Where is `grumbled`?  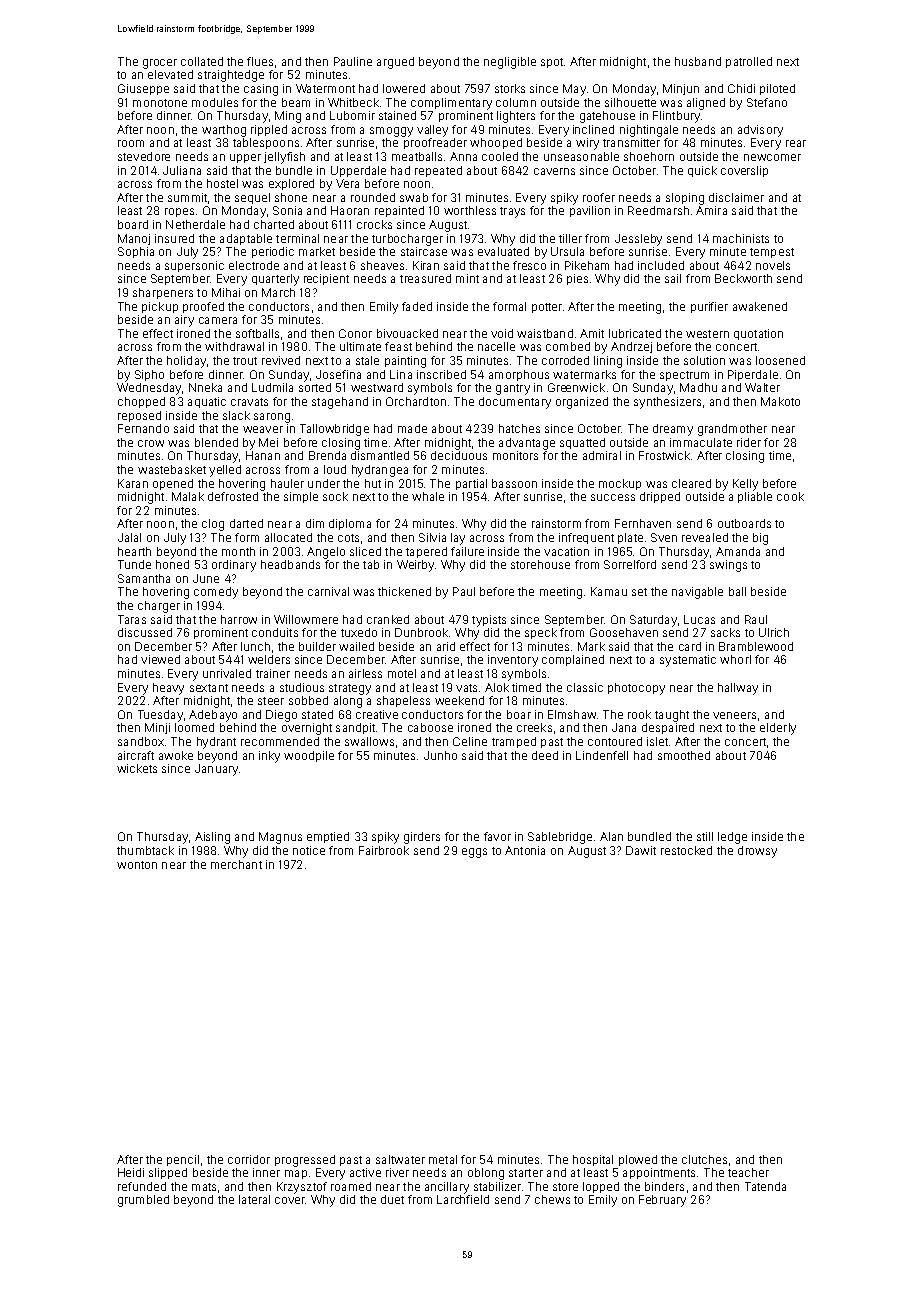 grumbled is located at coordinates (143, 1201).
